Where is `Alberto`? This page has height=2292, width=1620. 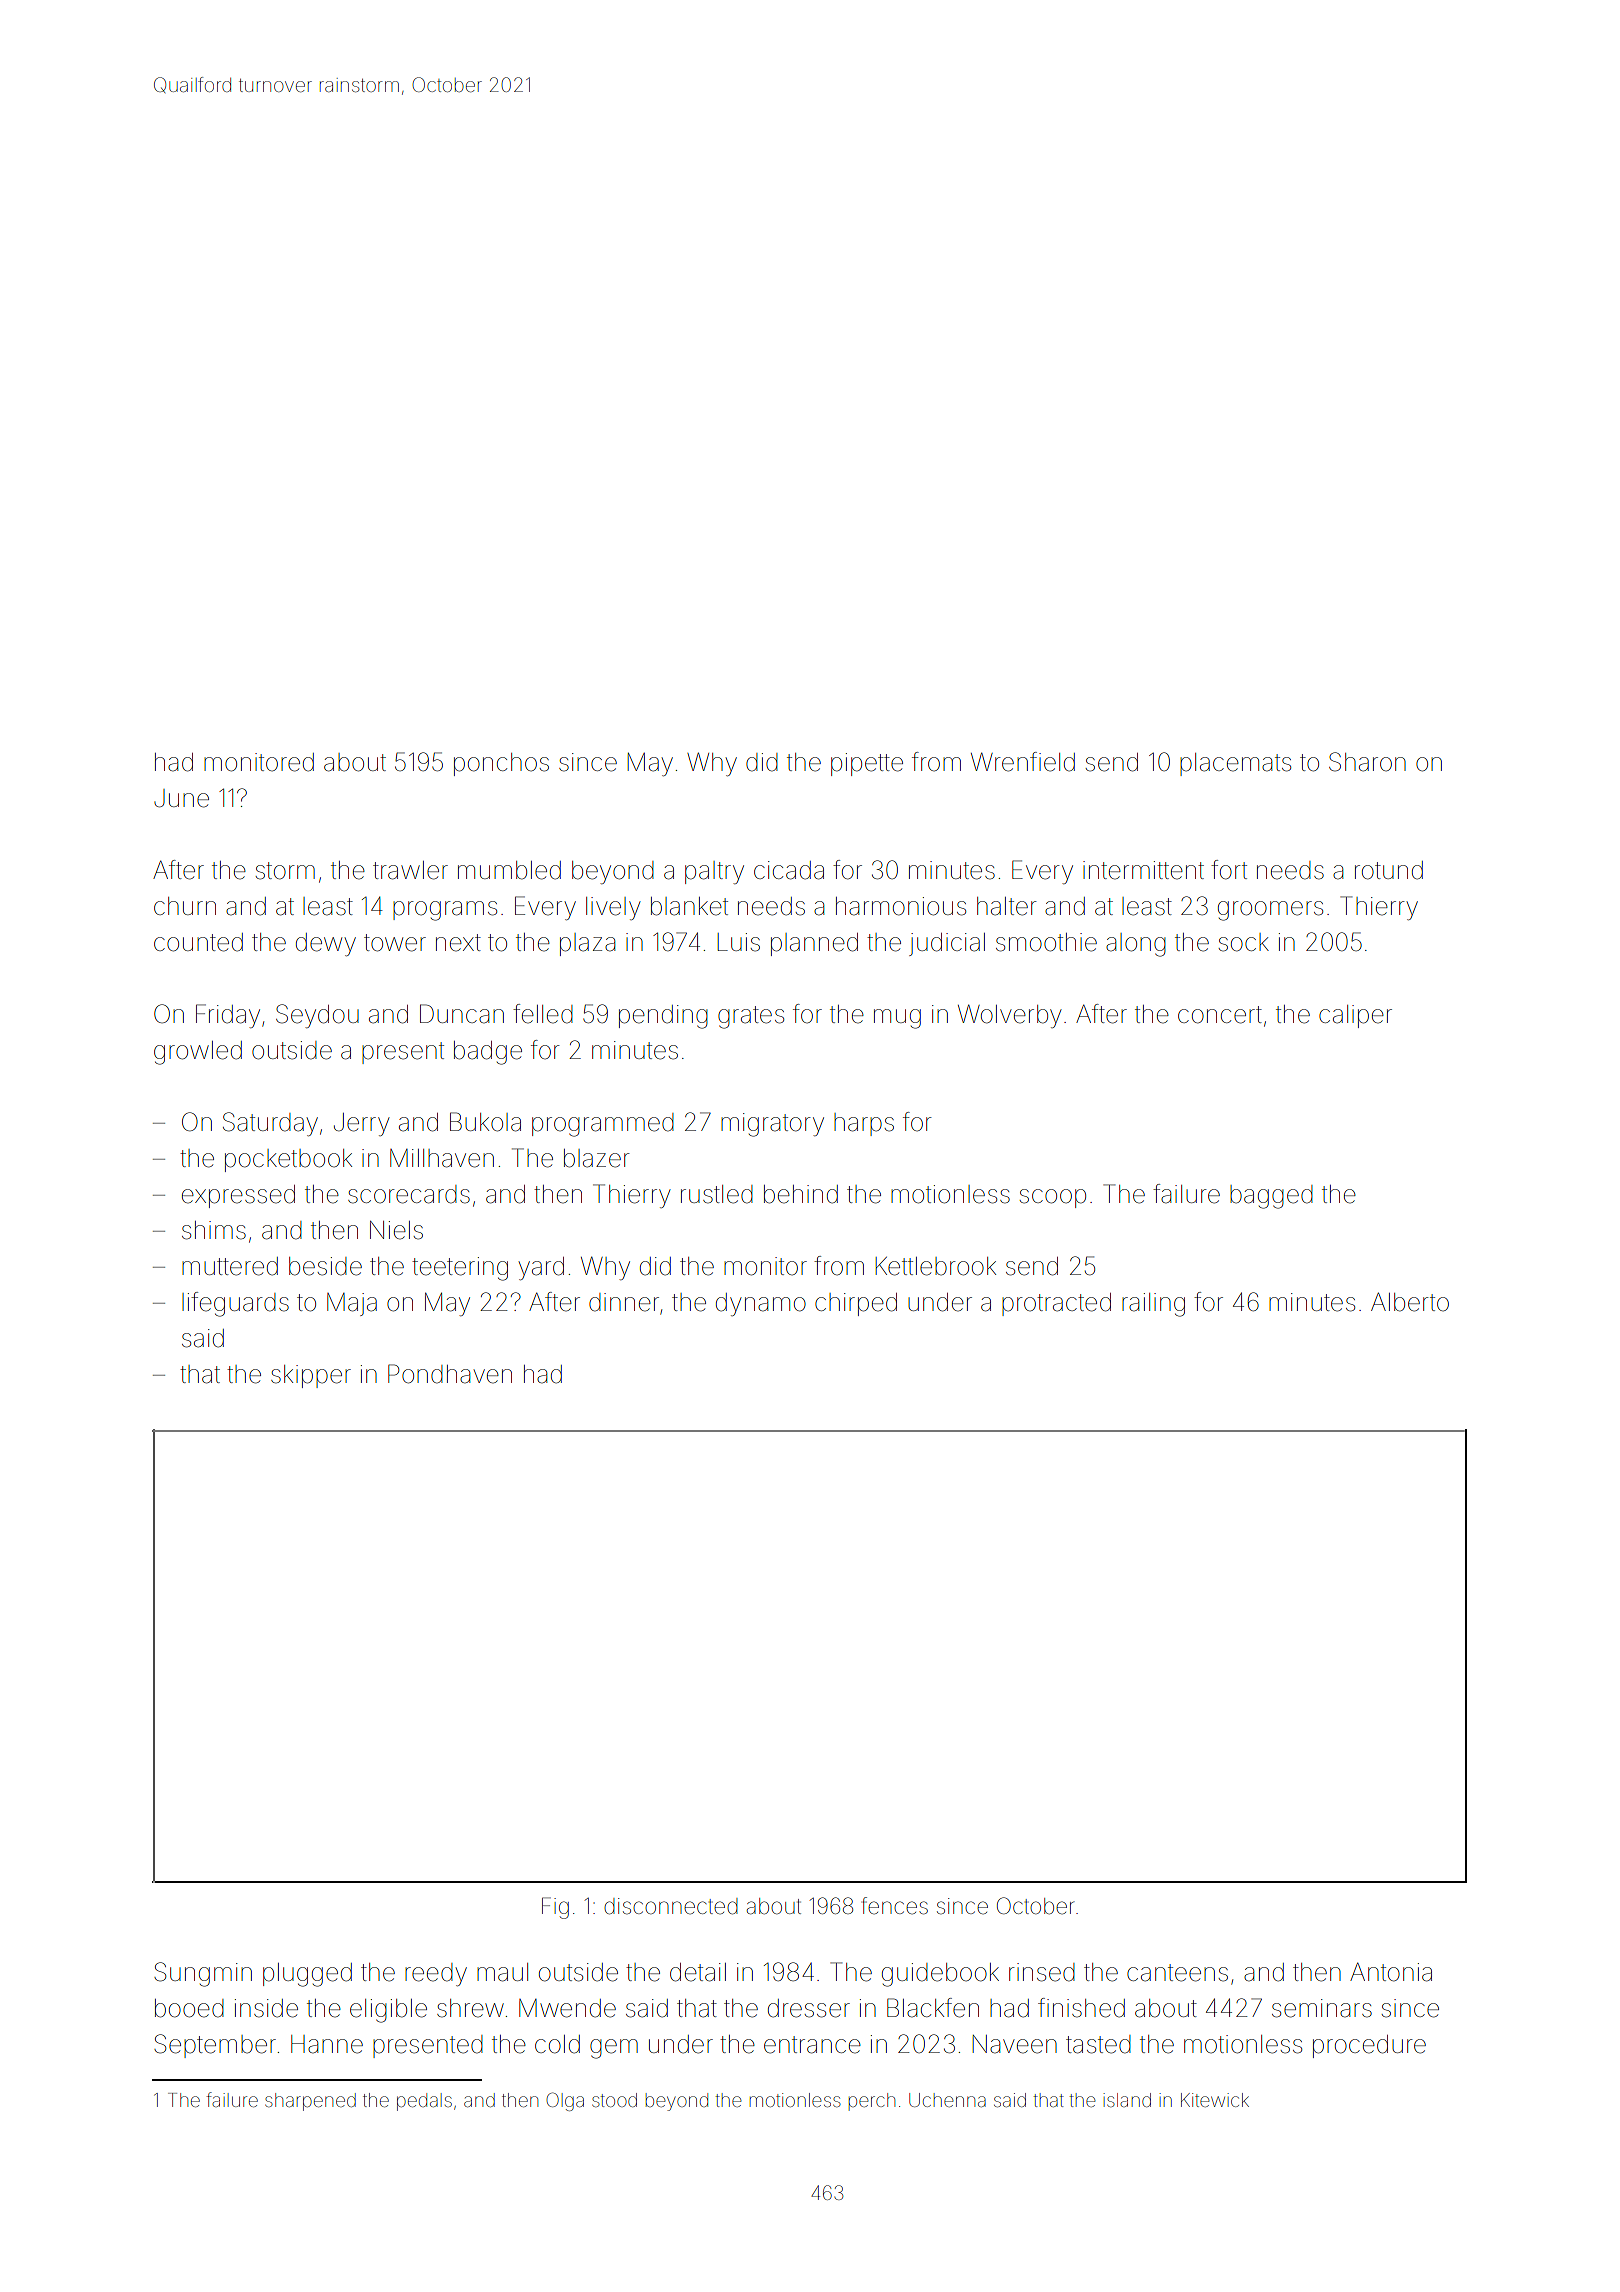
Alberto is located at coordinates (1410, 1302).
